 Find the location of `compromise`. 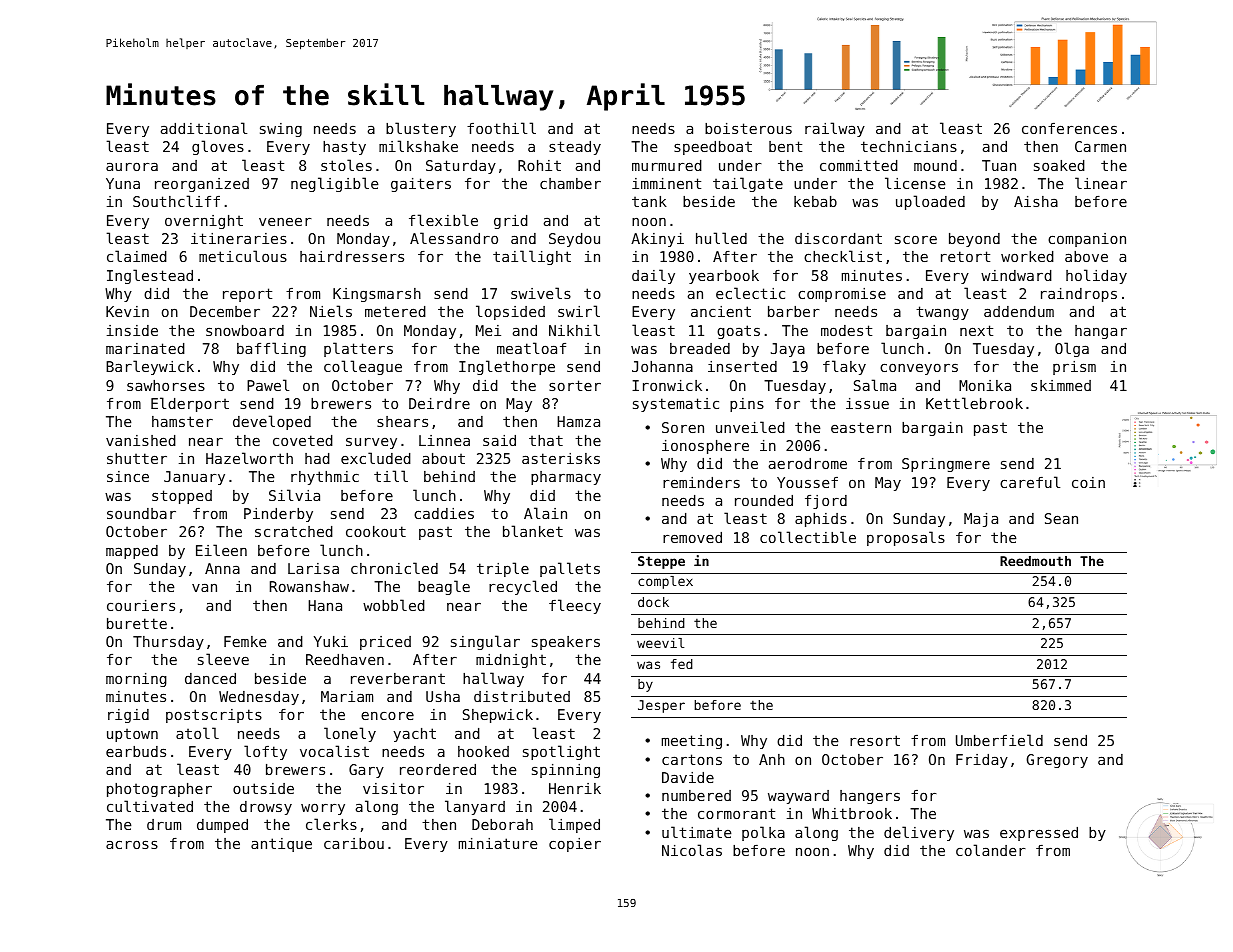

compromise is located at coordinates (842, 295).
